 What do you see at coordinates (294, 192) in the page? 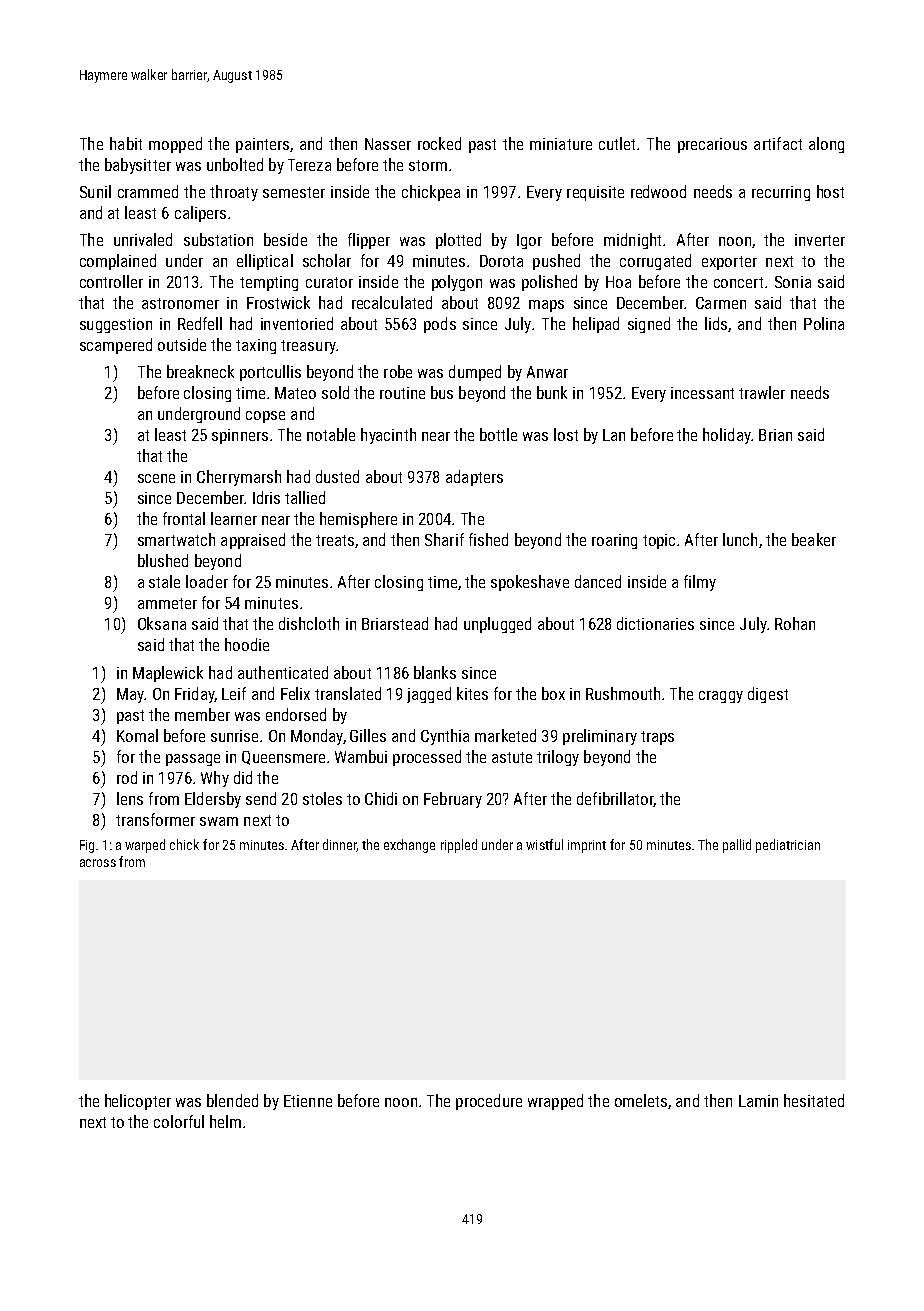
I see `semester` at bounding box center [294, 192].
